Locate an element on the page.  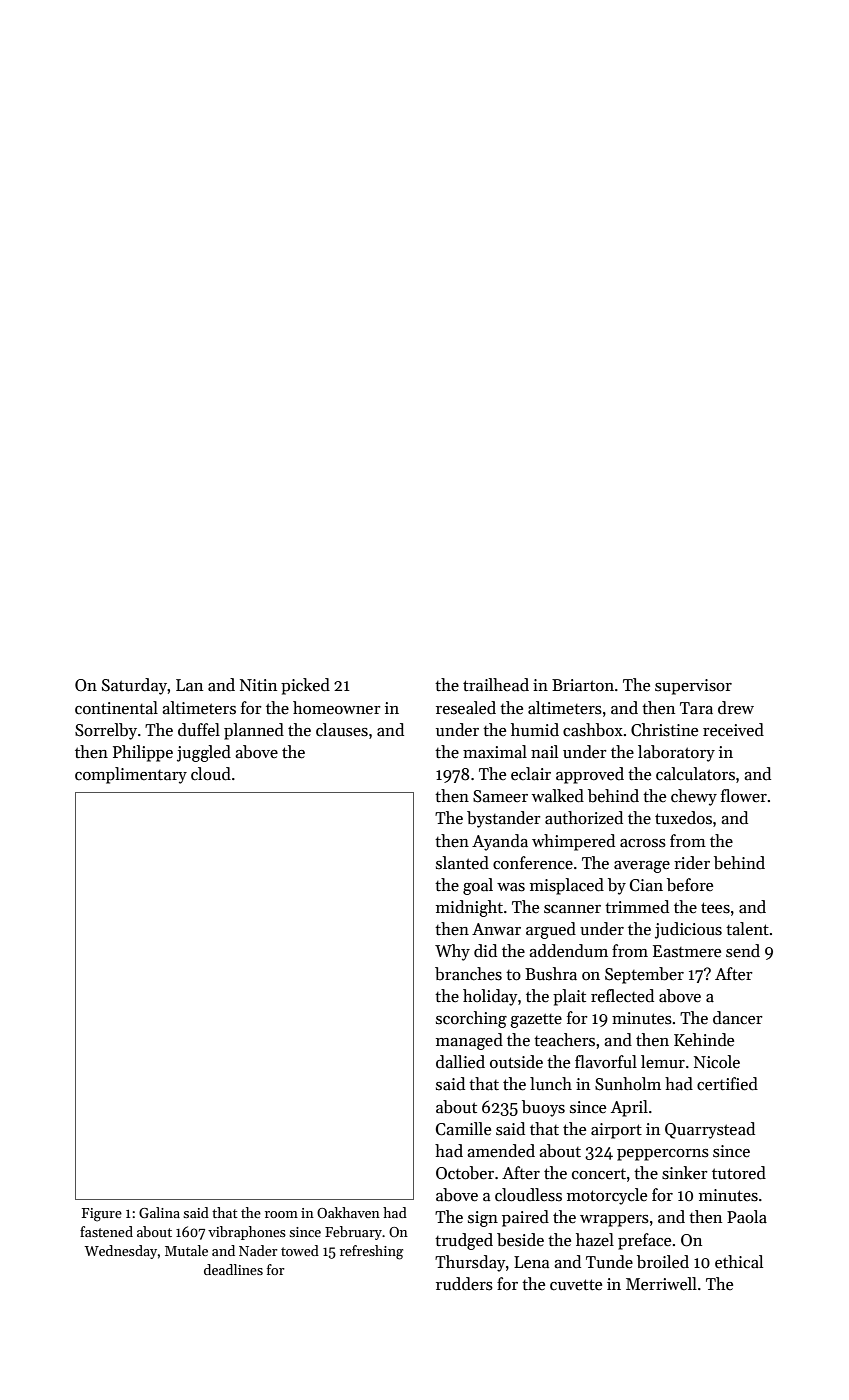
lunch is located at coordinates (551, 1084).
